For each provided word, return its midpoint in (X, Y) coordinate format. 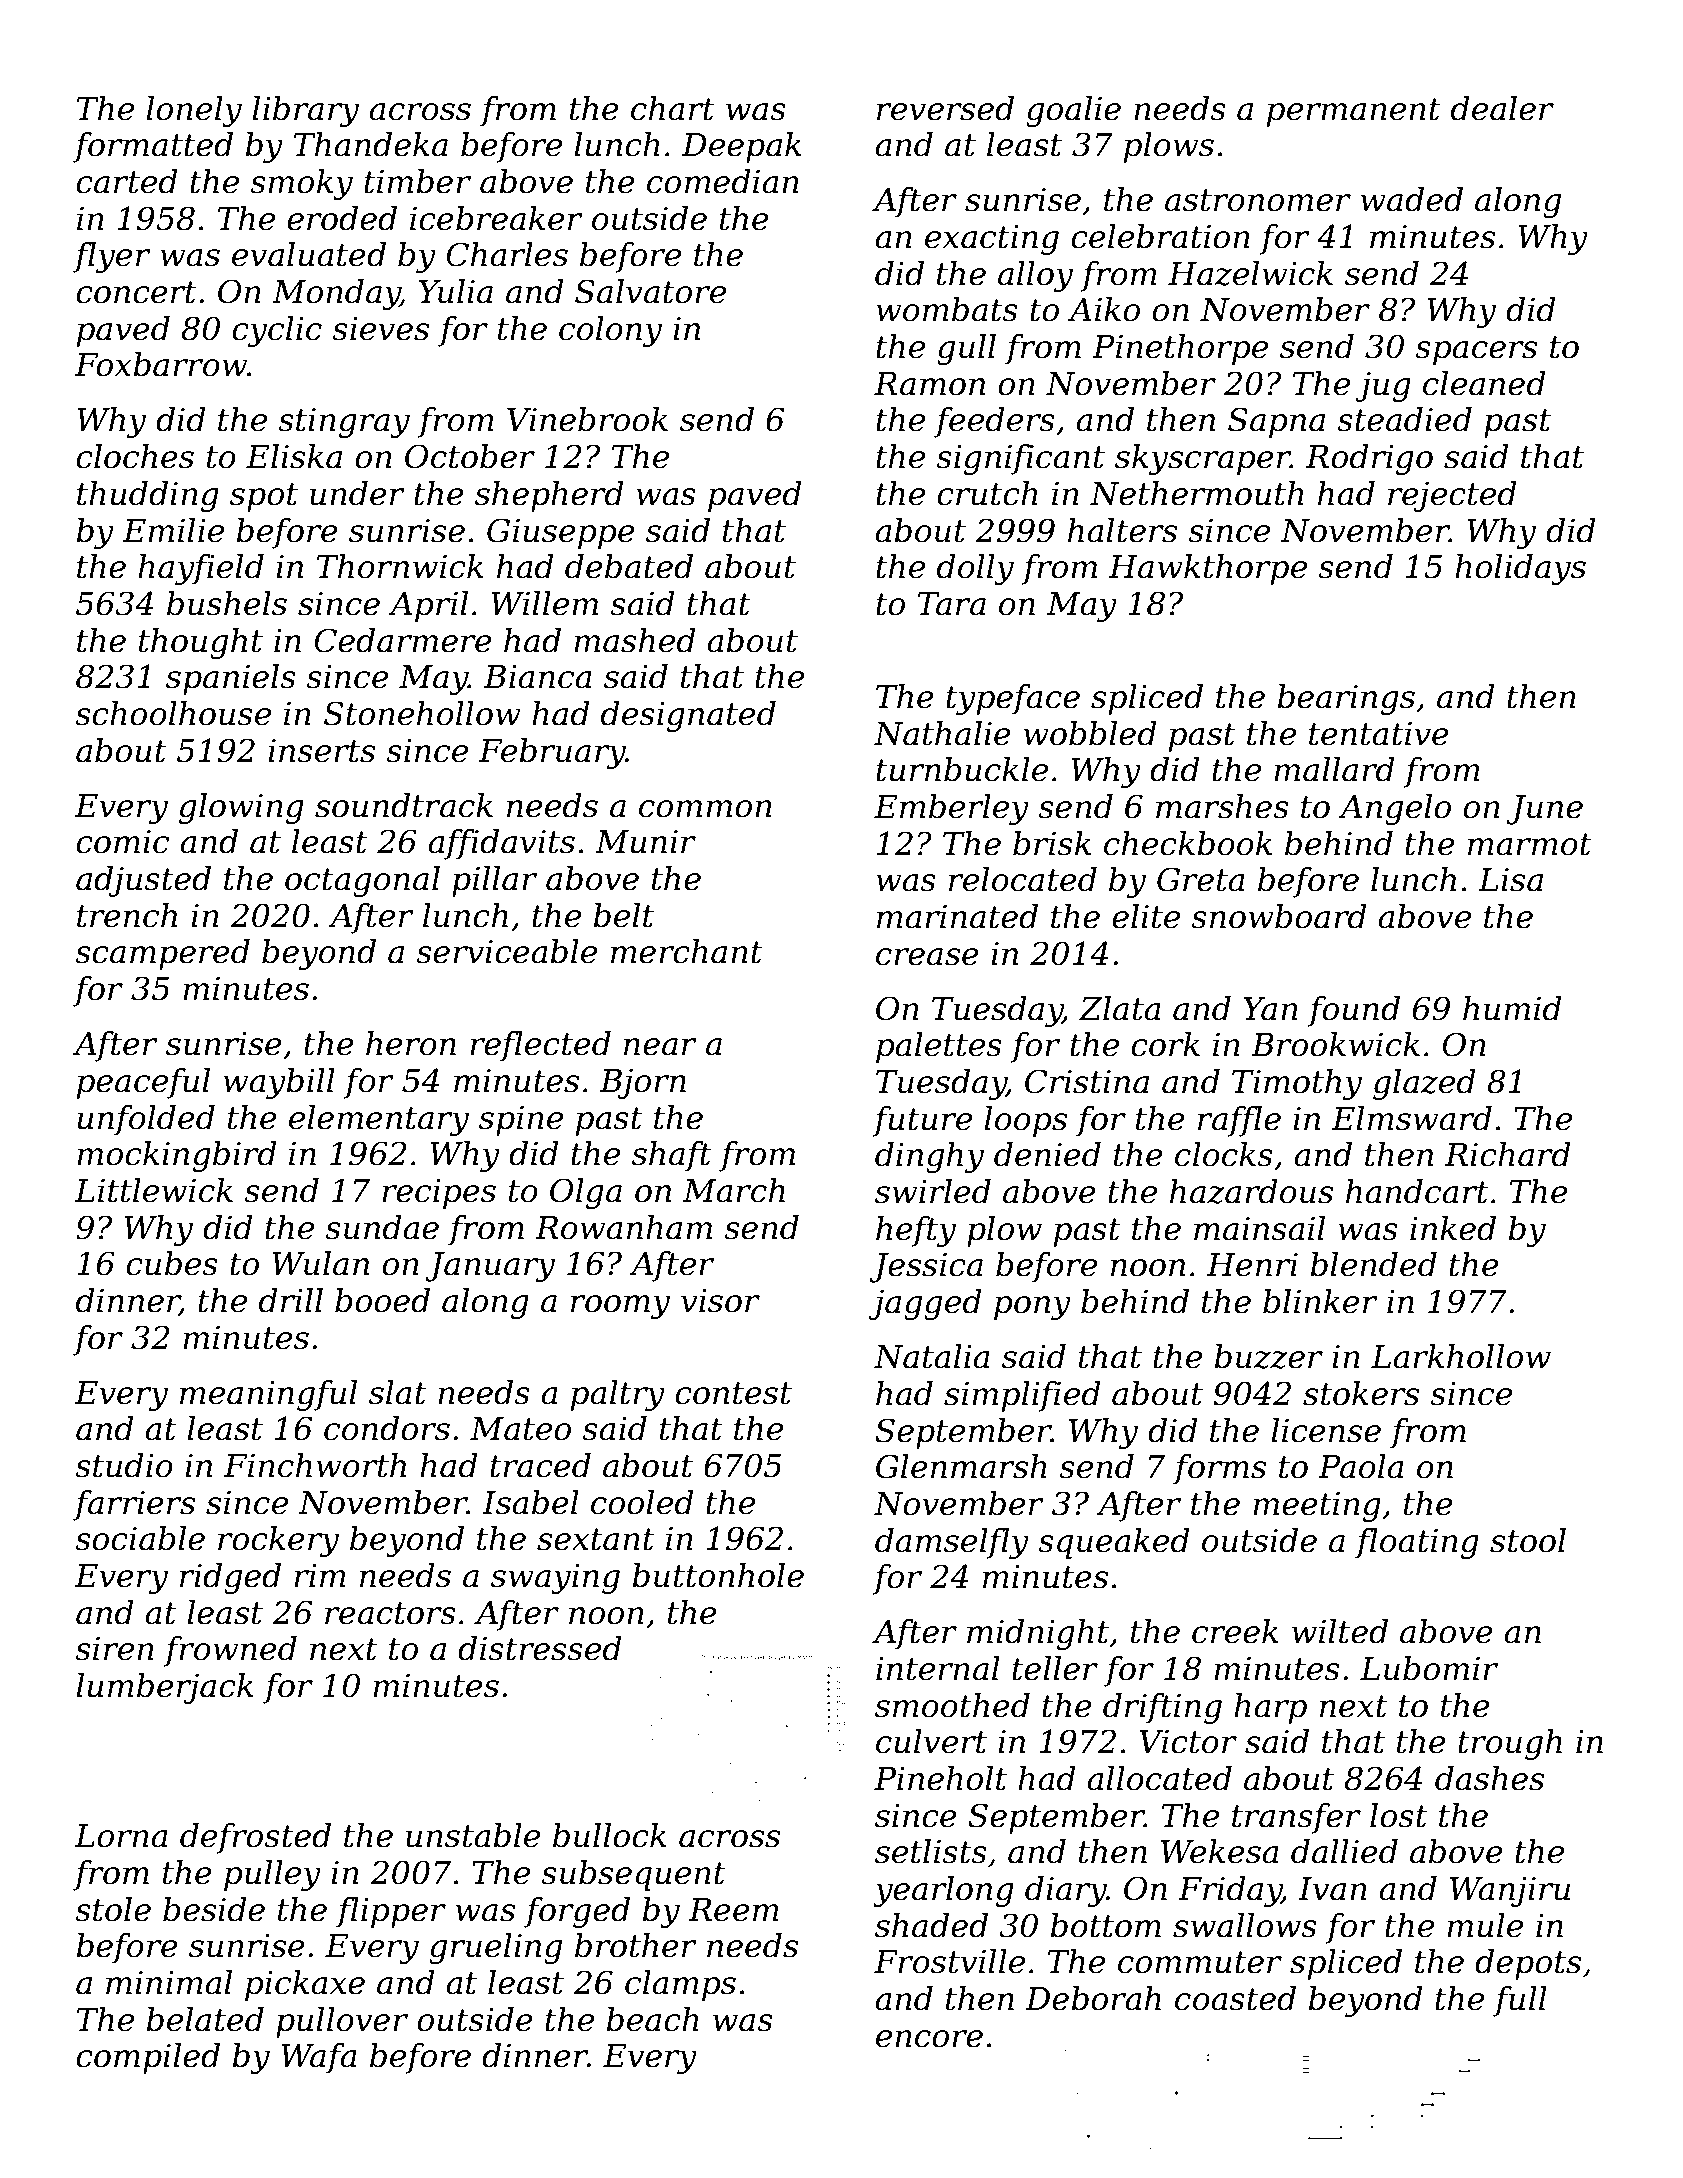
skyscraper (1203, 459)
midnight (1038, 1634)
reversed (945, 108)
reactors (390, 1613)
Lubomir (1429, 1668)
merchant (687, 951)
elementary (379, 1120)
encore (929, 2039)
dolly (975, 569)
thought (201, 643)
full (1520, 2001)
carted (127, 181)
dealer (1502, 108)
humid (1512, 1008)
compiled (148, 2058)
